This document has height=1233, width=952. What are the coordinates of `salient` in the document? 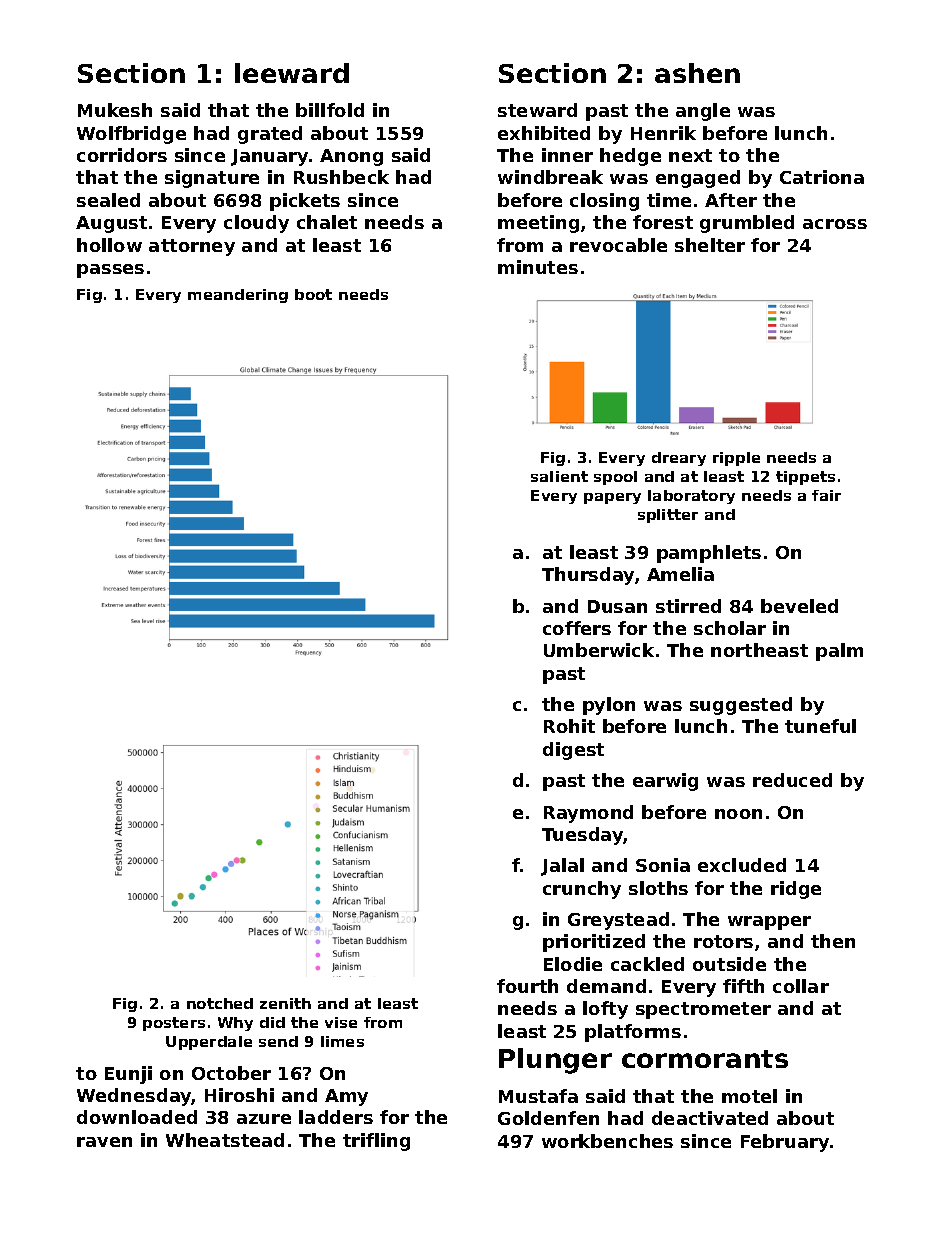 It's located at (559, 476).
